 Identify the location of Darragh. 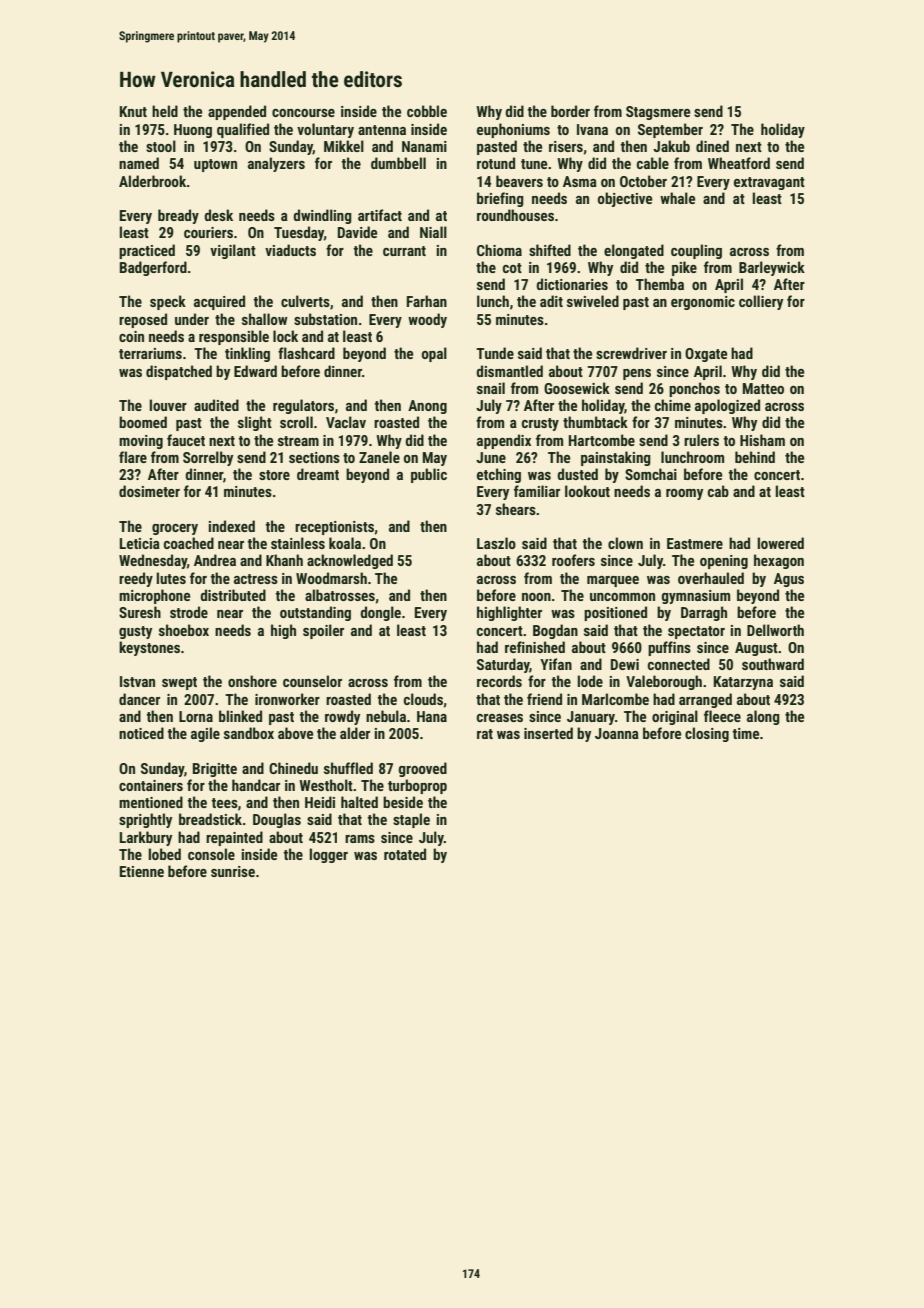
(704, 613).
